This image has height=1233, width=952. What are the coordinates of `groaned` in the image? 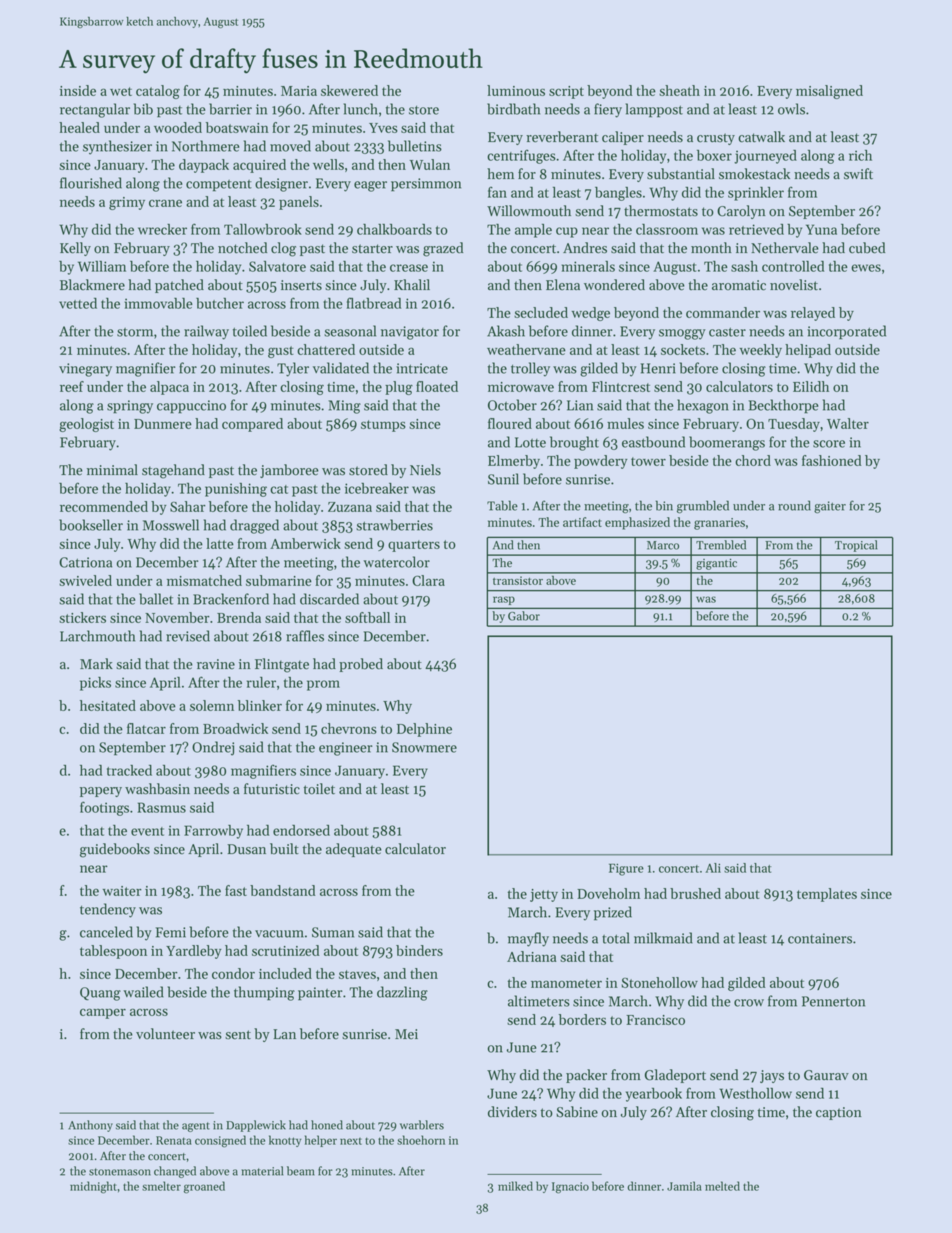 It's located at (204, 1187).
